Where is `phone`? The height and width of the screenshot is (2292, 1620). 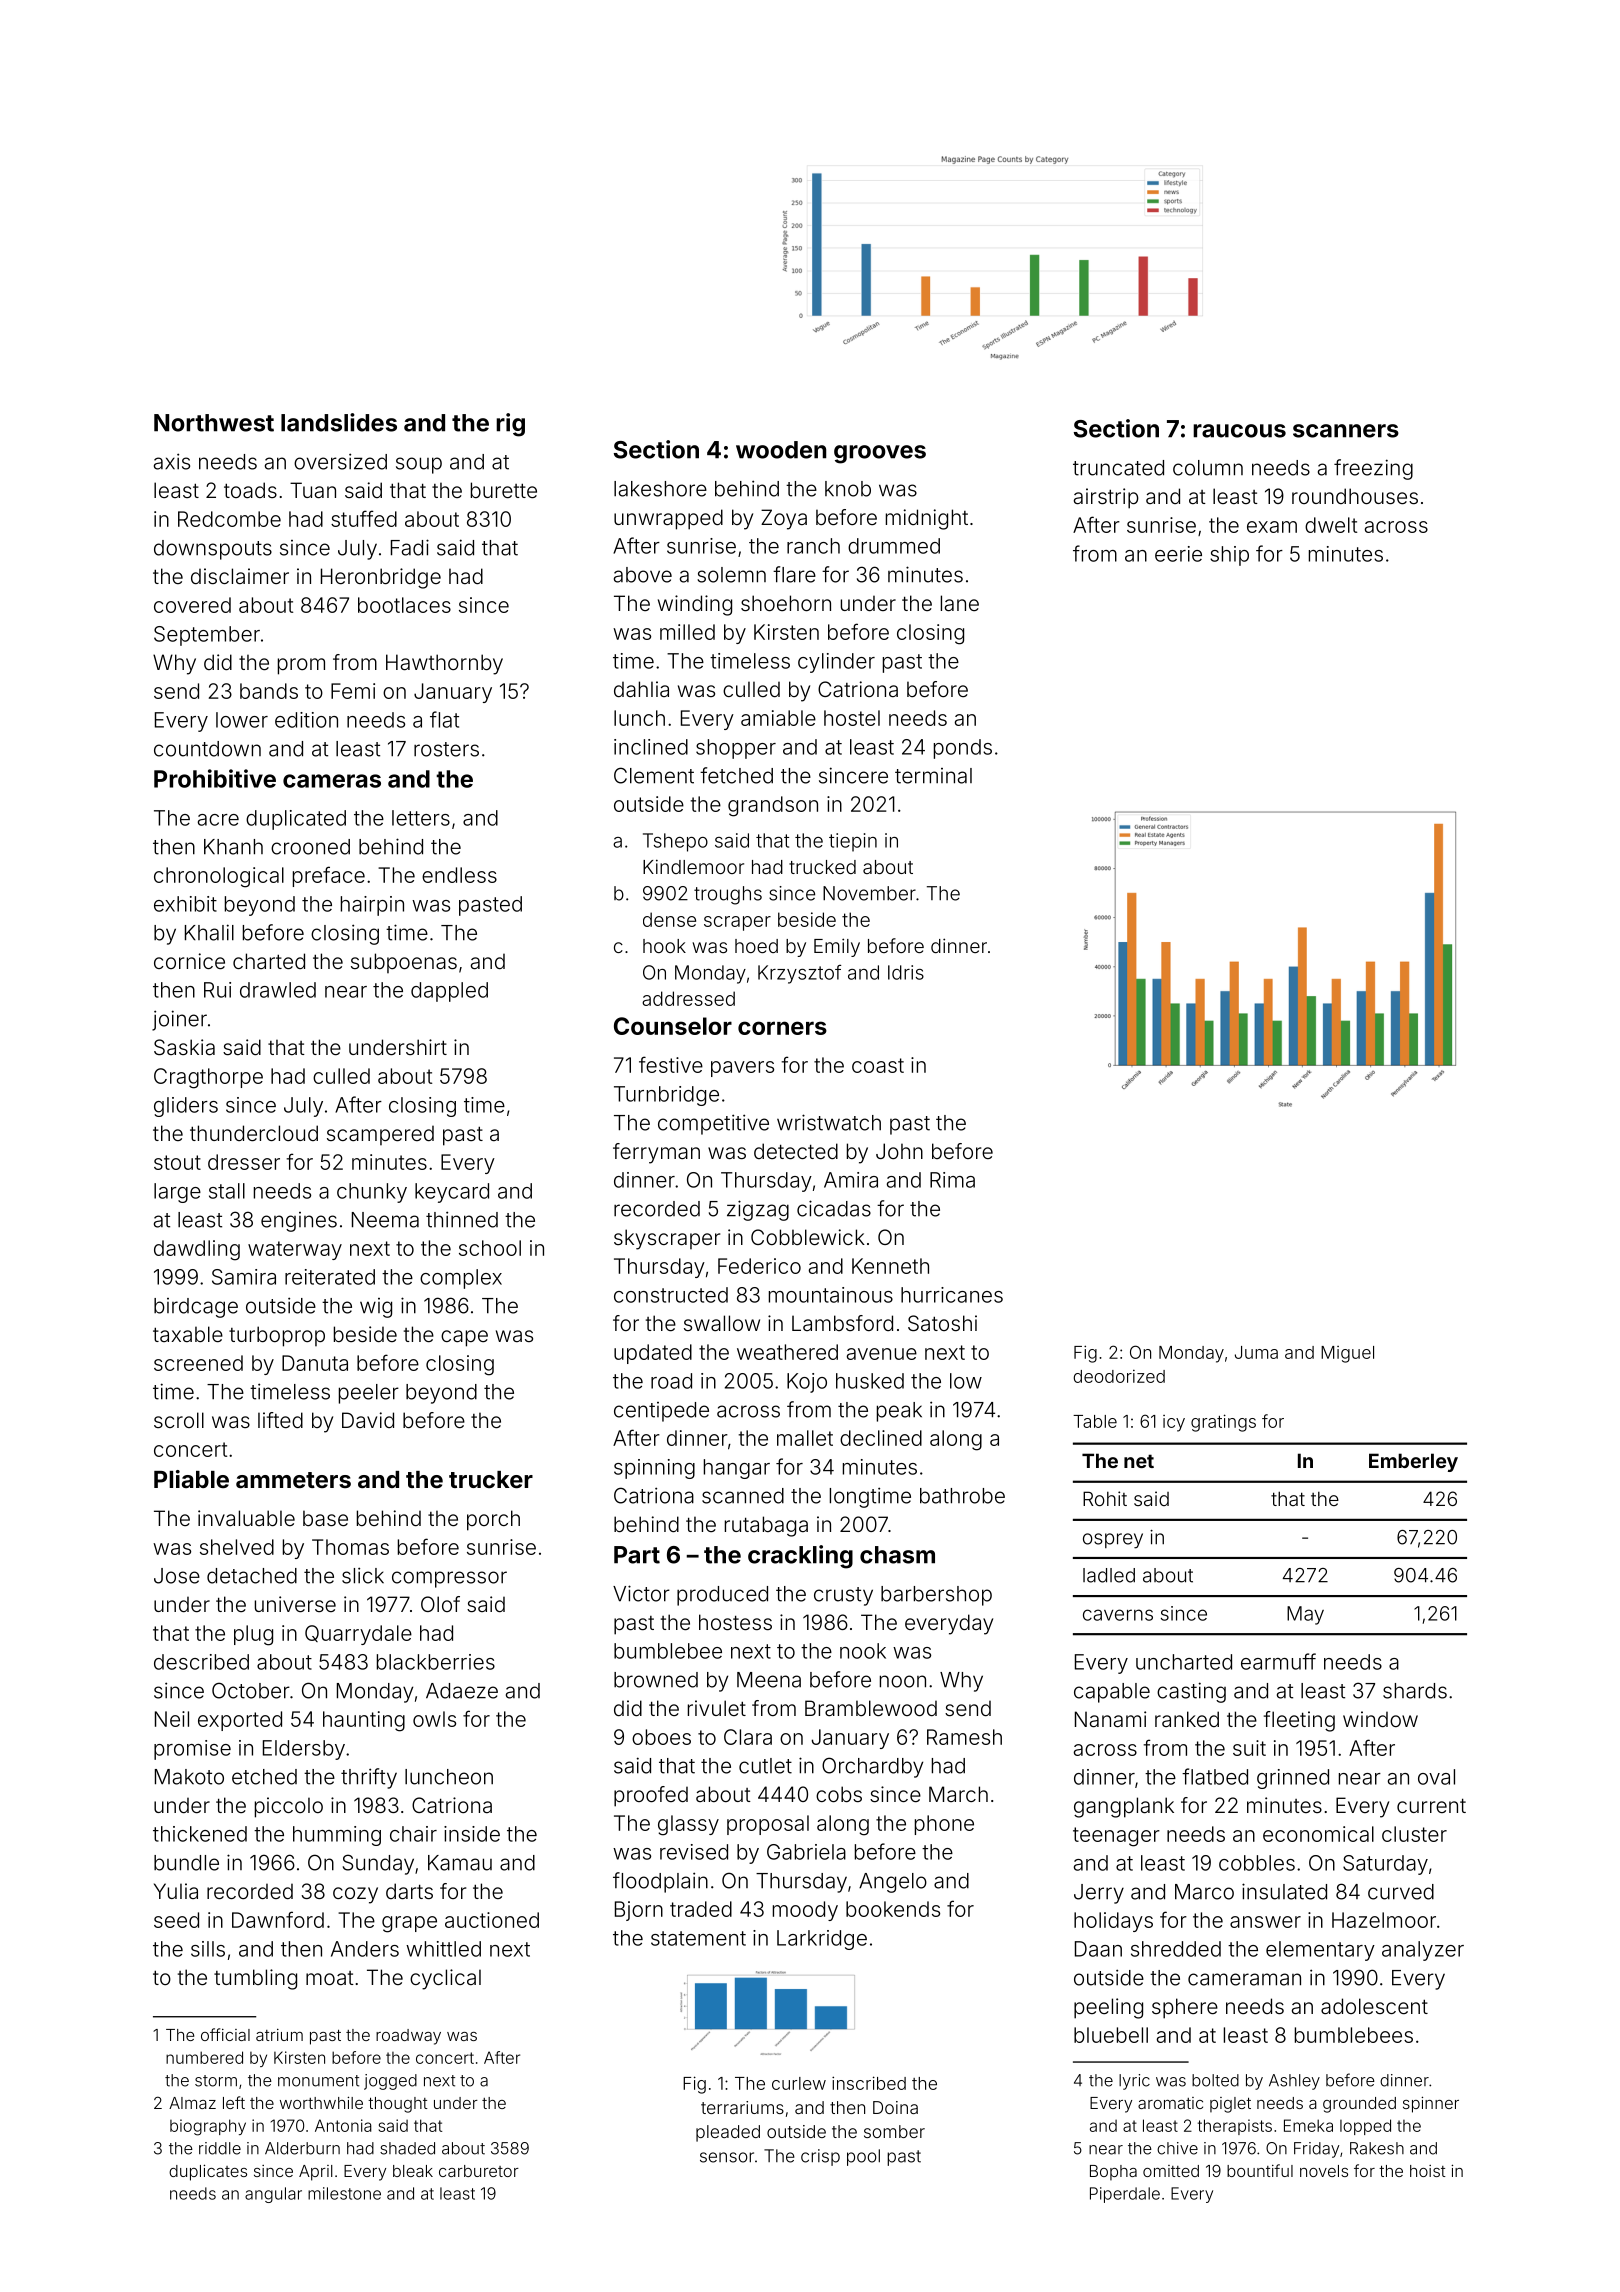 phone is located at coordinates (944, 1825).
